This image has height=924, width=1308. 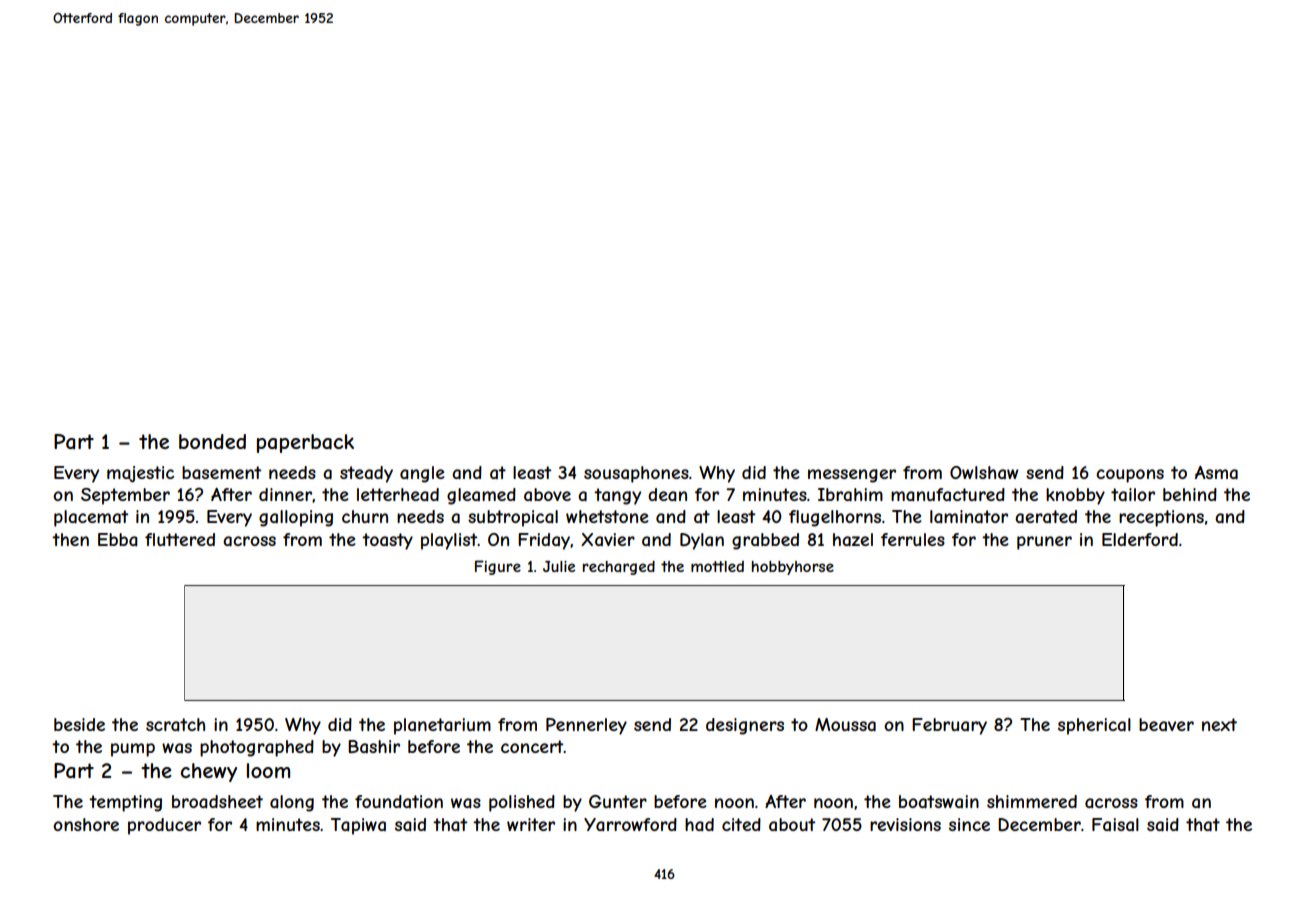 What do you see at coordinates (1166, 724) in the image?
I see `beaver` at bounding box center [1166, 724].
